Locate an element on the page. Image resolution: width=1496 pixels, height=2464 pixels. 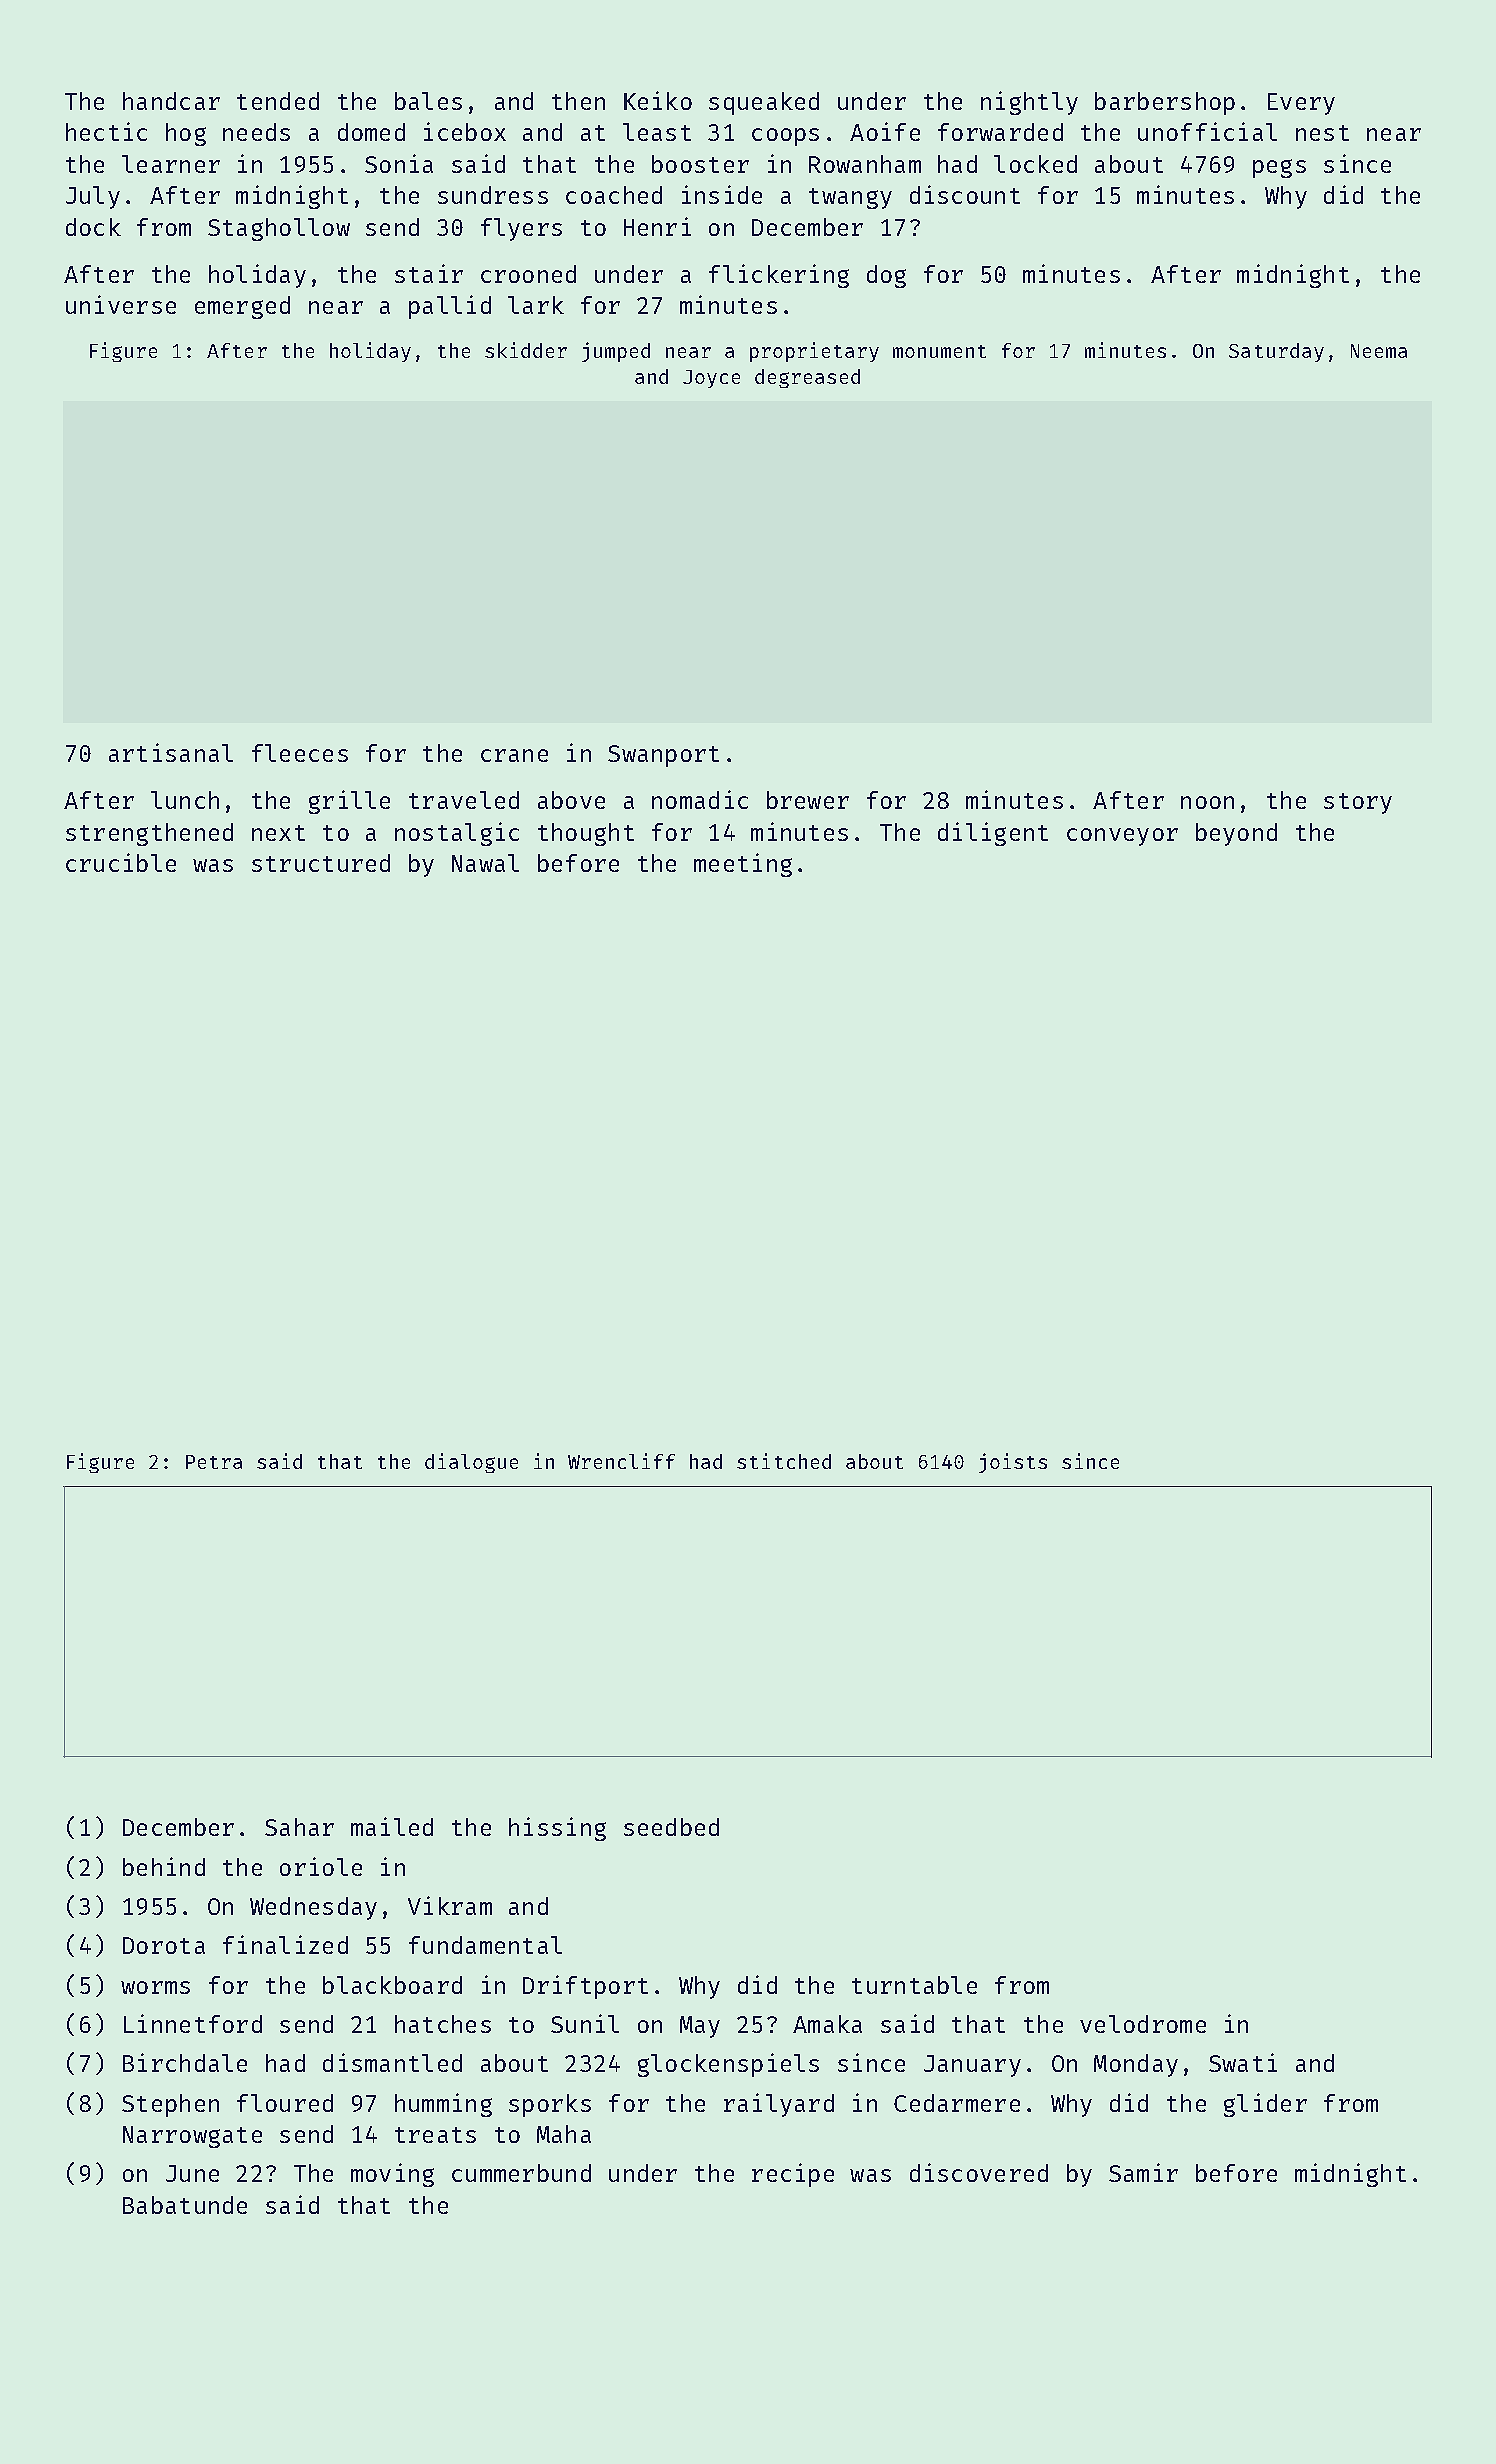
emerged is located at coordinates (242, 307).
